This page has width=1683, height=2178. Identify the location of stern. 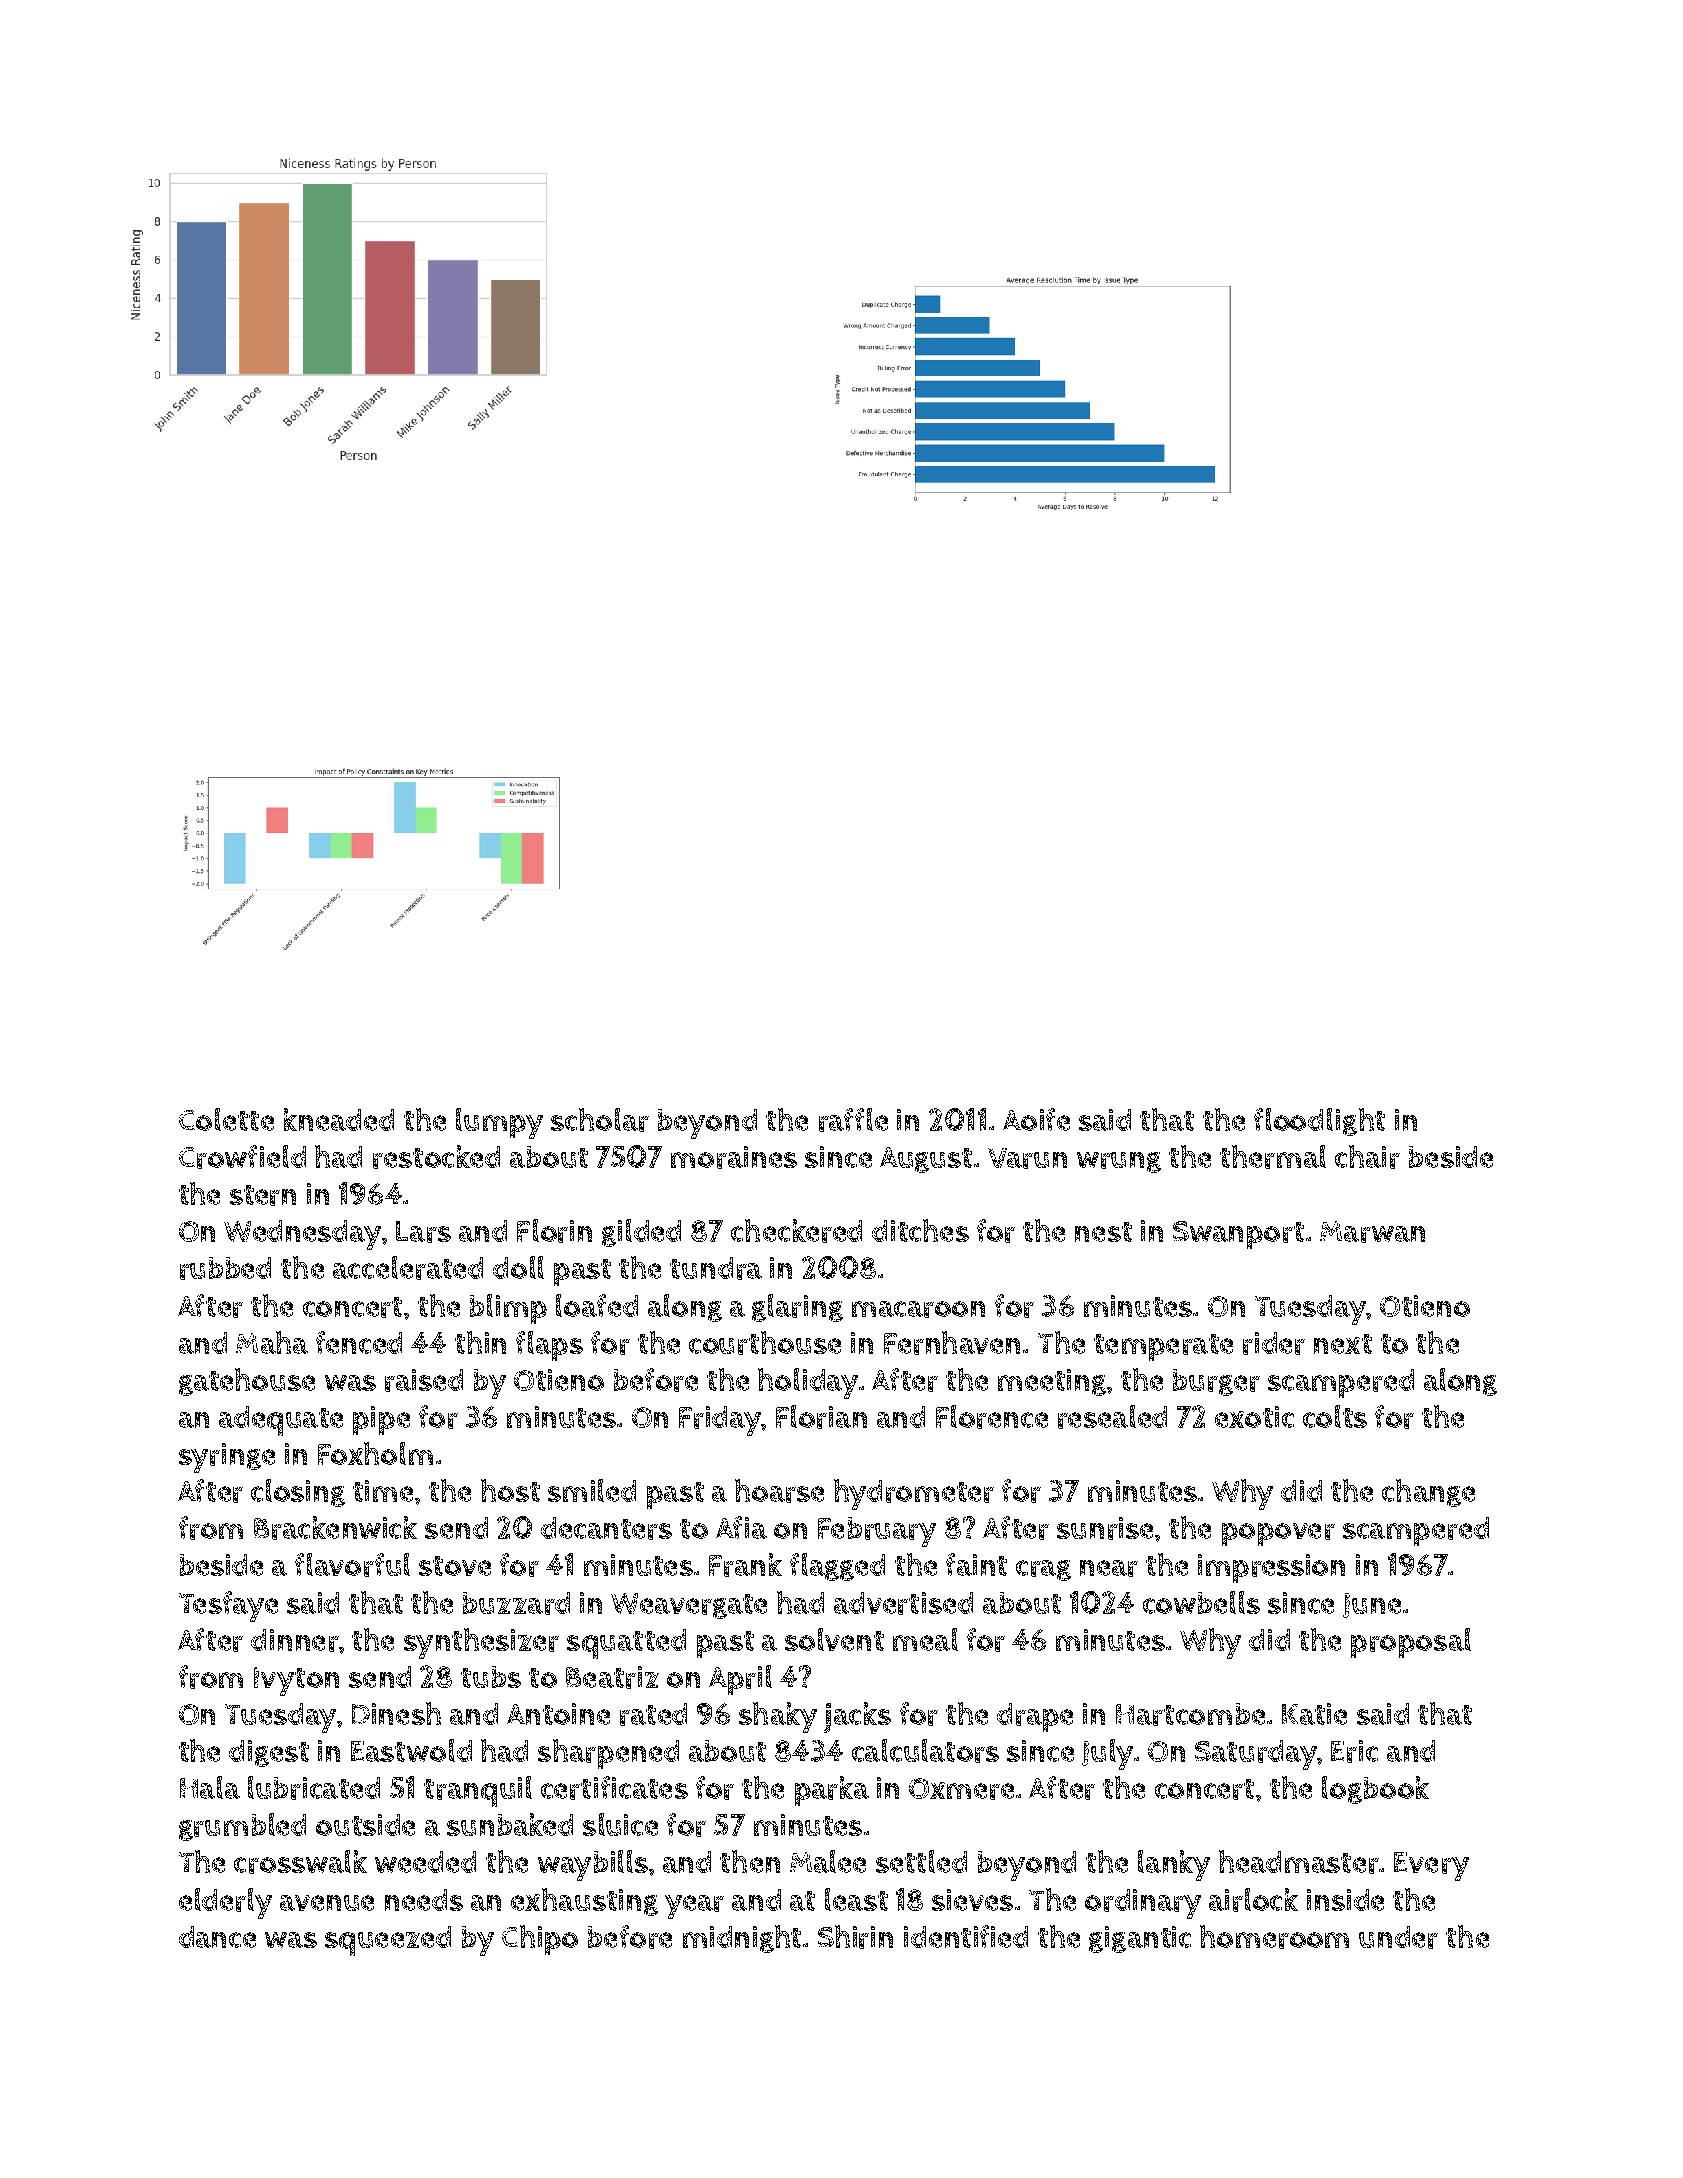
(263, 1195).
